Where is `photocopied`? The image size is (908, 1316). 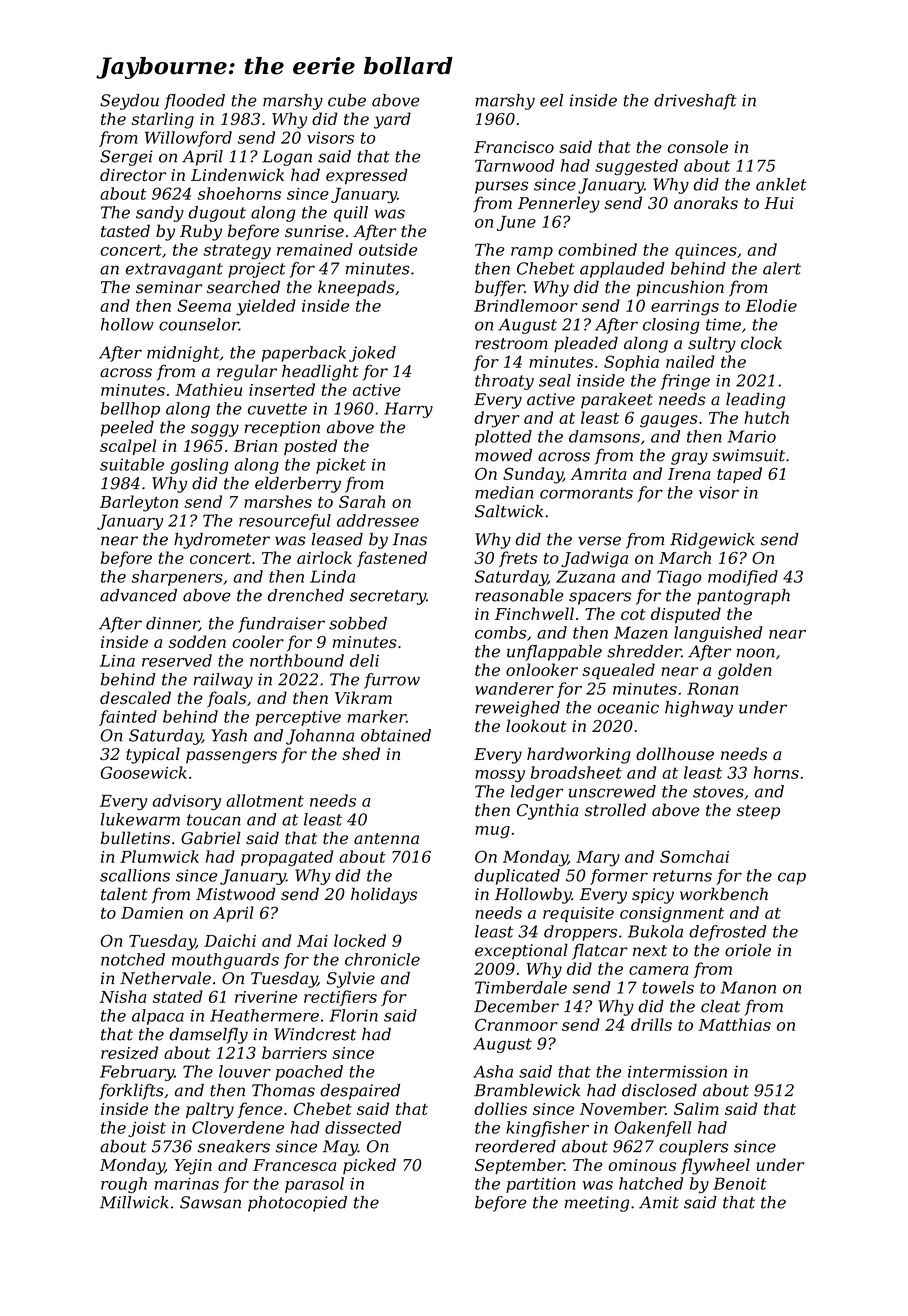 photocopied is located at coordinates (297, 1204).
